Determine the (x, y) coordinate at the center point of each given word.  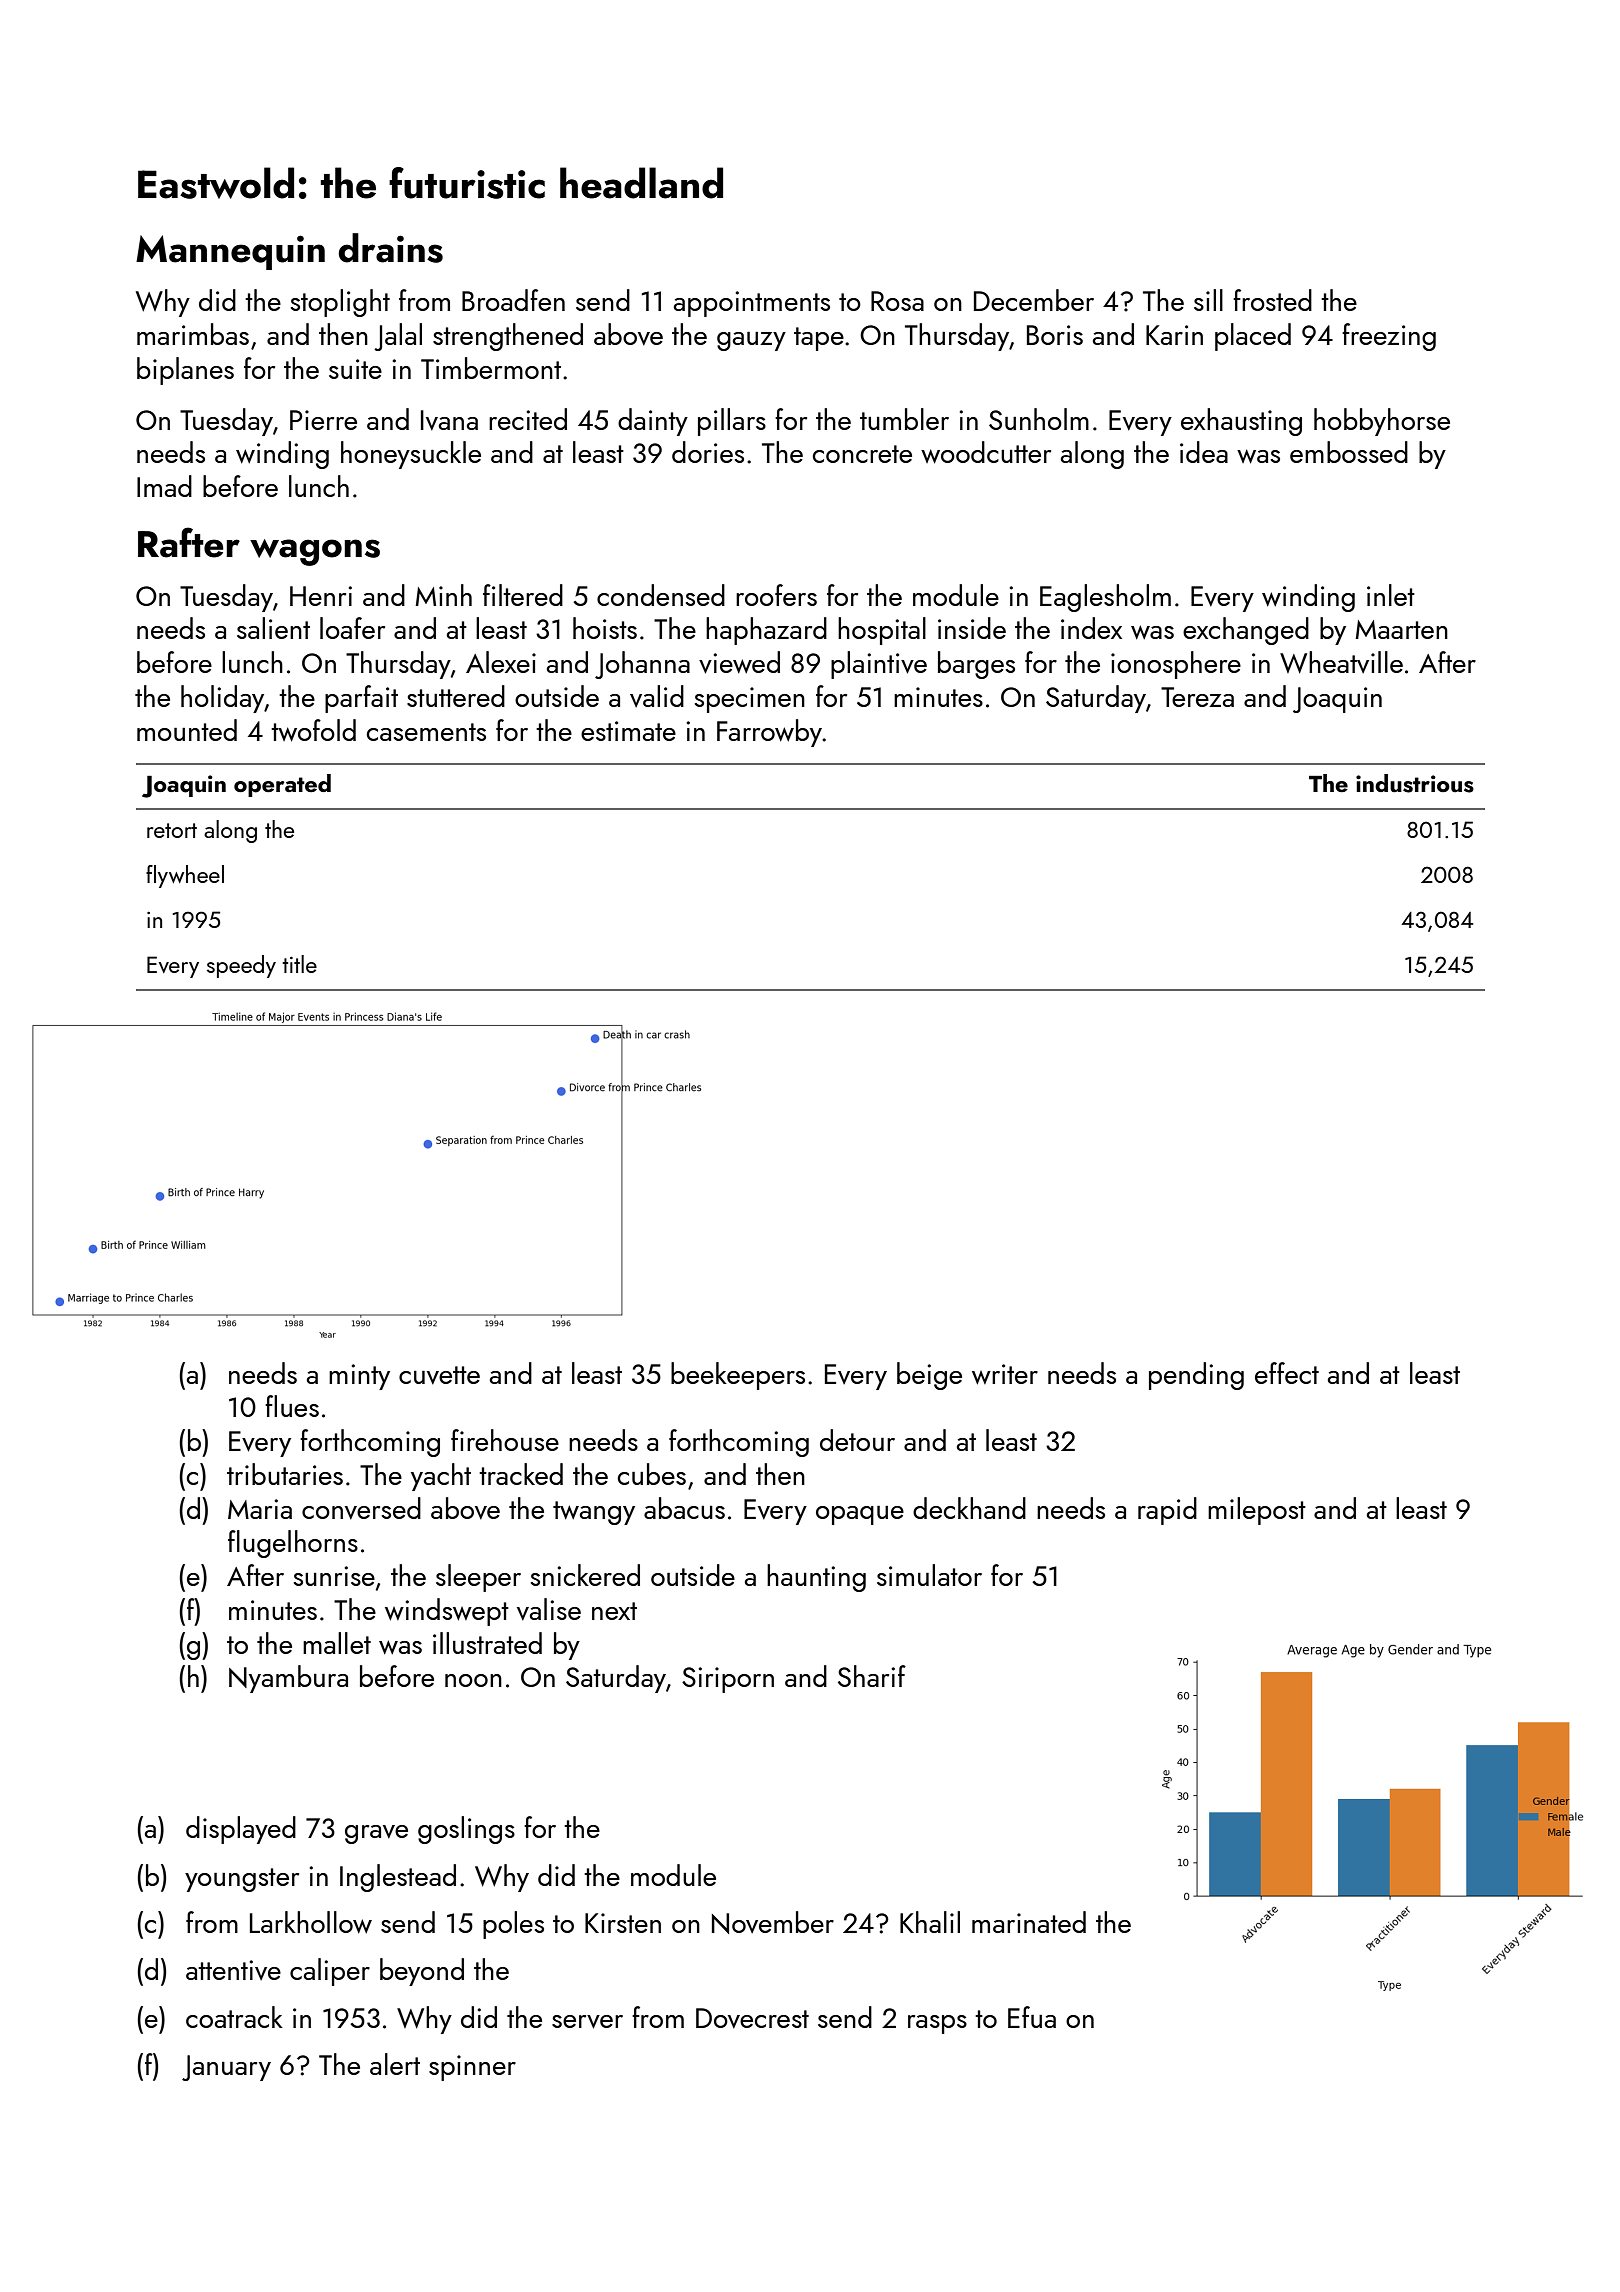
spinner (472, 2068)
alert (395, 2064)
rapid (1167, 1511)
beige (929, 1376)
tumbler (904, 419)
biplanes (185, 371)
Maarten (1401, 629)
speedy (241, 966)
